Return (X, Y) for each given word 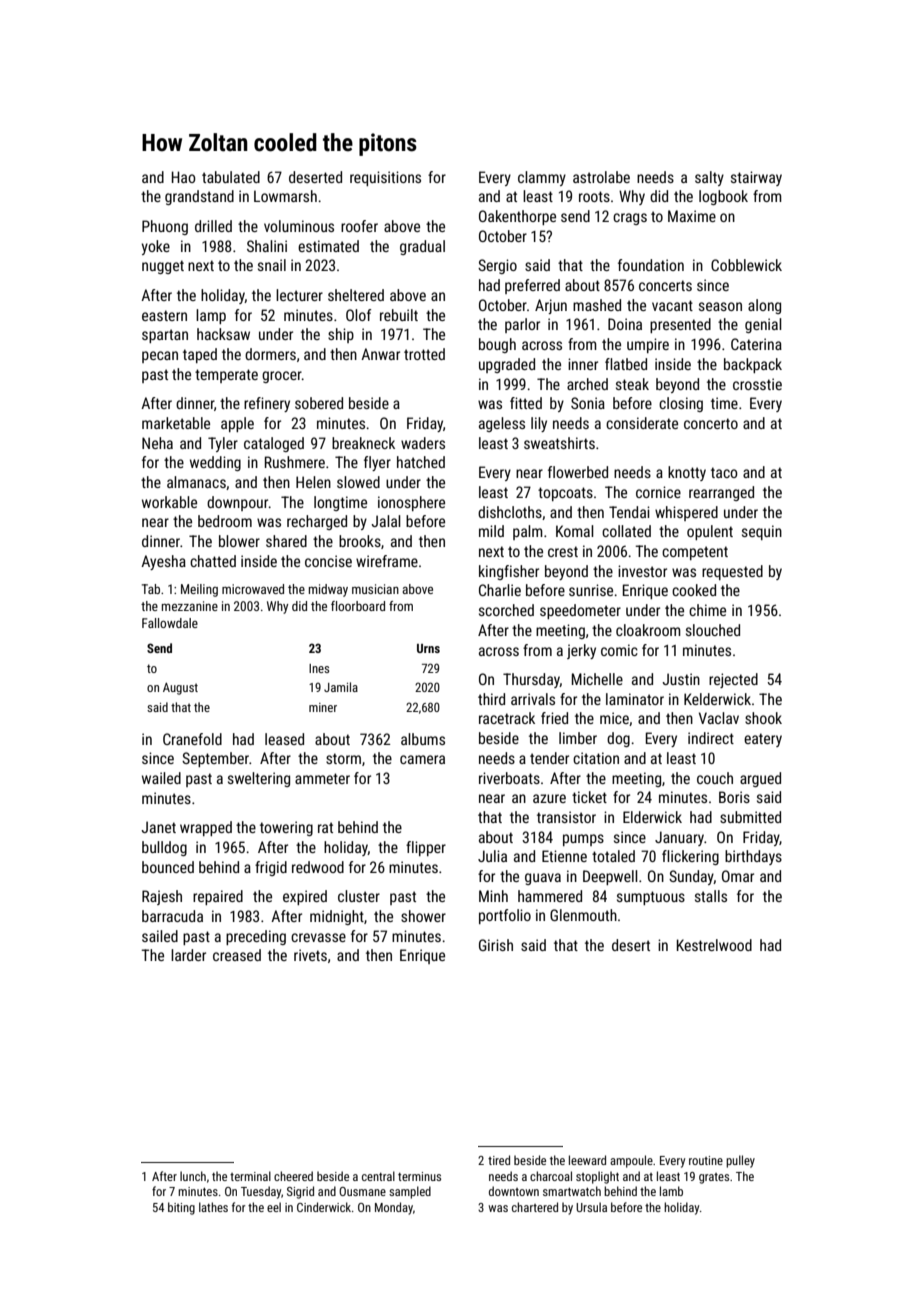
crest (563, 551)
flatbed (626, 364)
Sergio (497, 266)
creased (237, 955)
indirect (711, 738)
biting (181, 1208)
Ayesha (163, 562)
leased (284, 739)
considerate (642, 423)
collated (626, 531)
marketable (176, 423)
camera (422, 759)
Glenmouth (583, 915)
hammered (550, 896)
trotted (424, 354)
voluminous (299, 226)
